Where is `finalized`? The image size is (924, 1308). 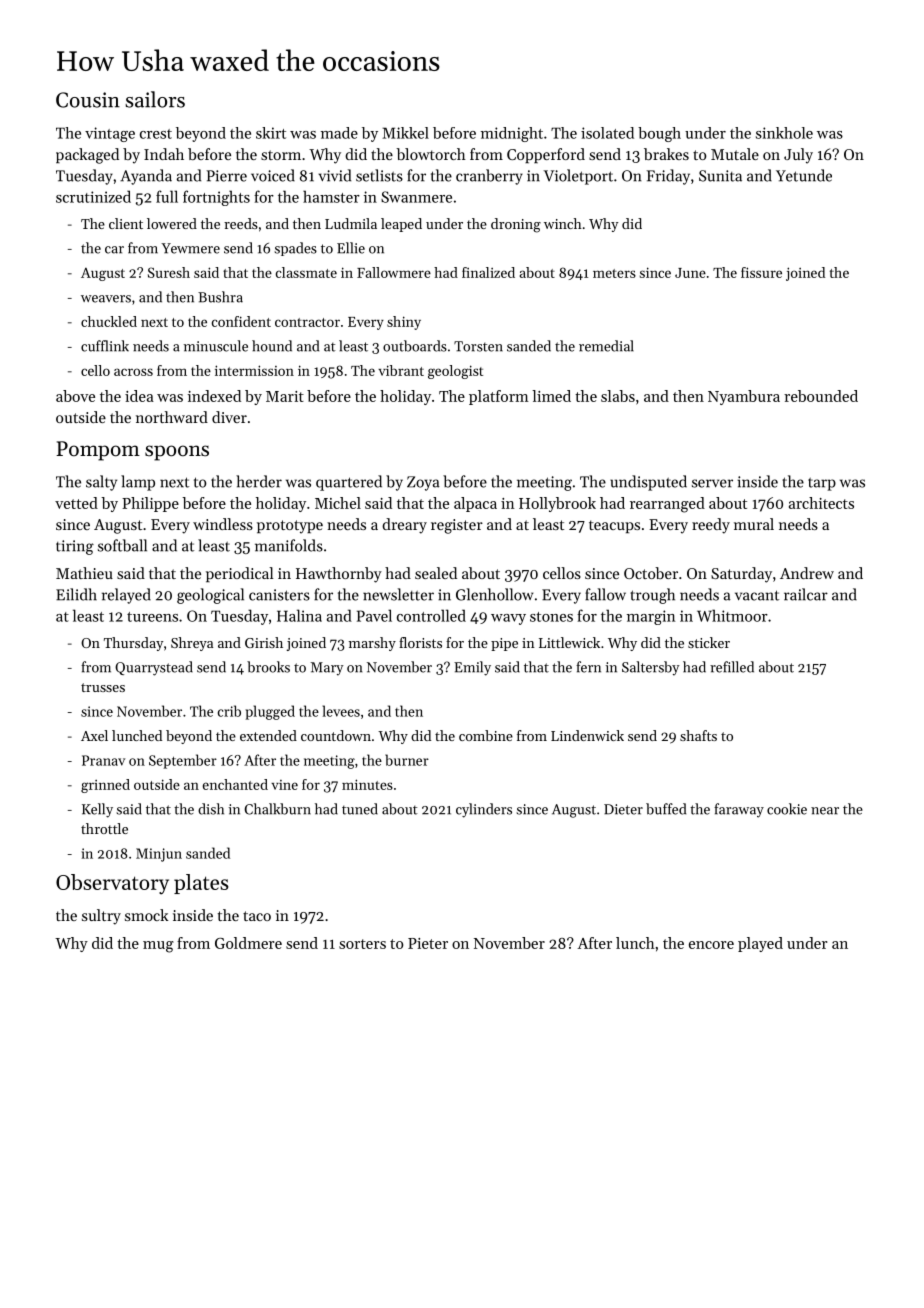
finalized is located at coordinates (488, 272).
